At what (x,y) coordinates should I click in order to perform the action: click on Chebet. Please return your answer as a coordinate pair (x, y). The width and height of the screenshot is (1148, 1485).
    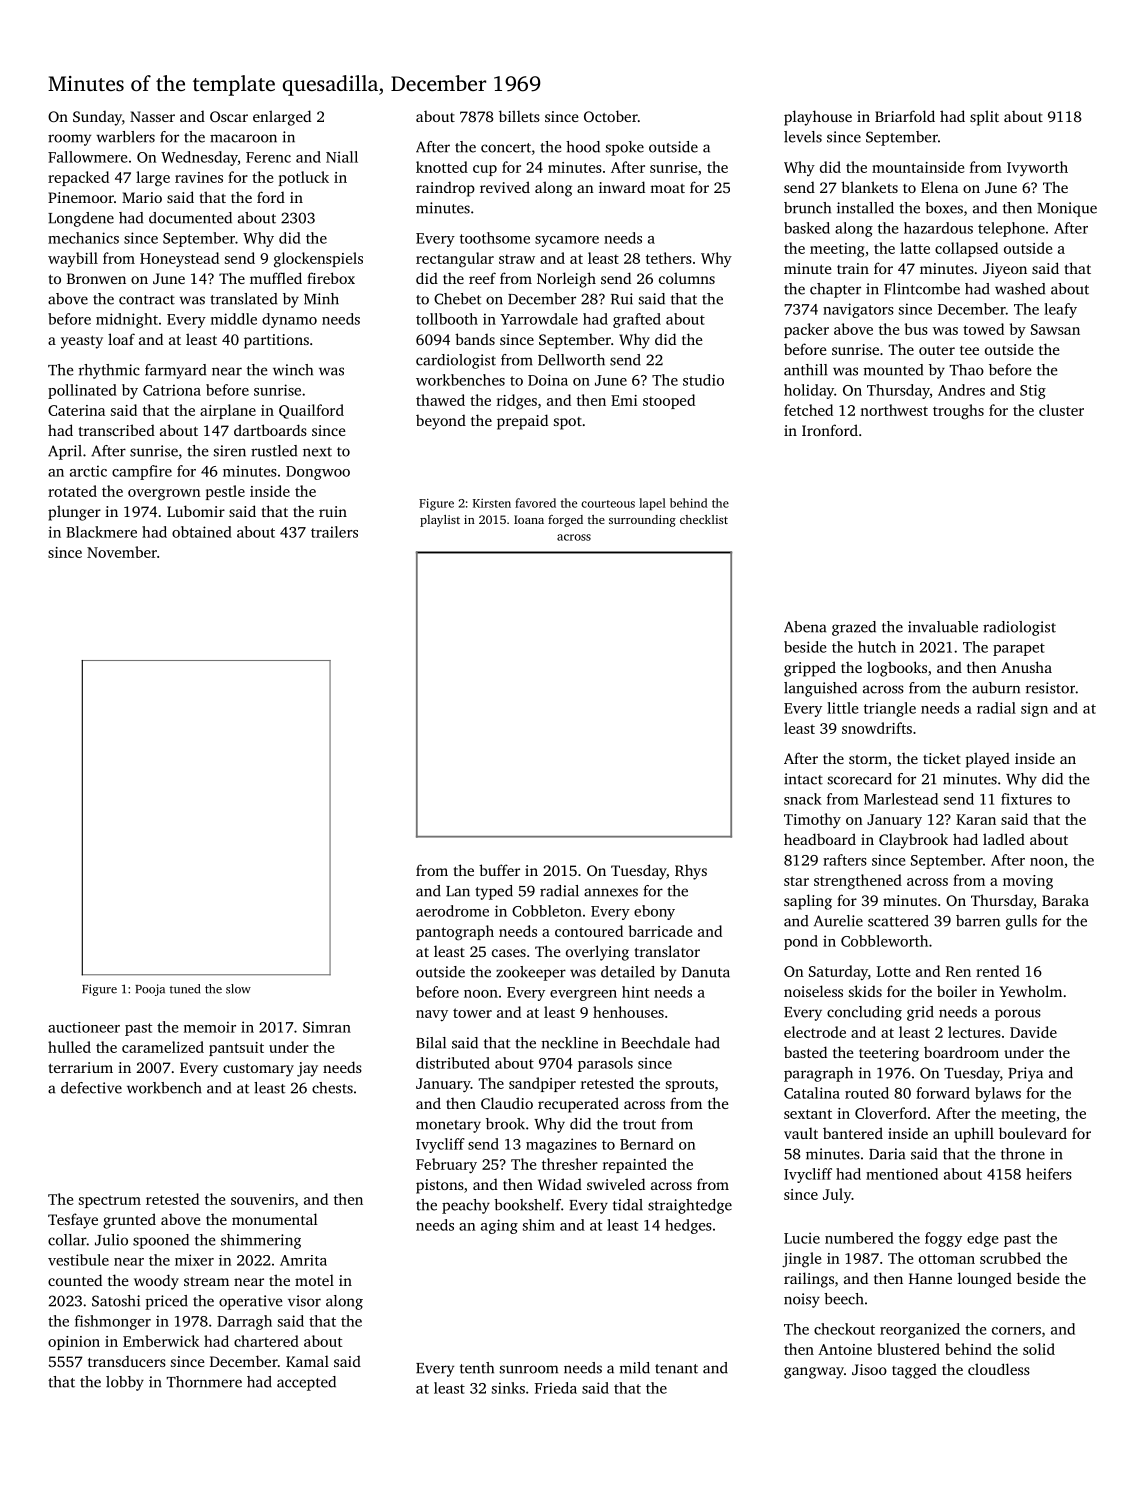
    Looking at the image, I should click on (457, 299).
